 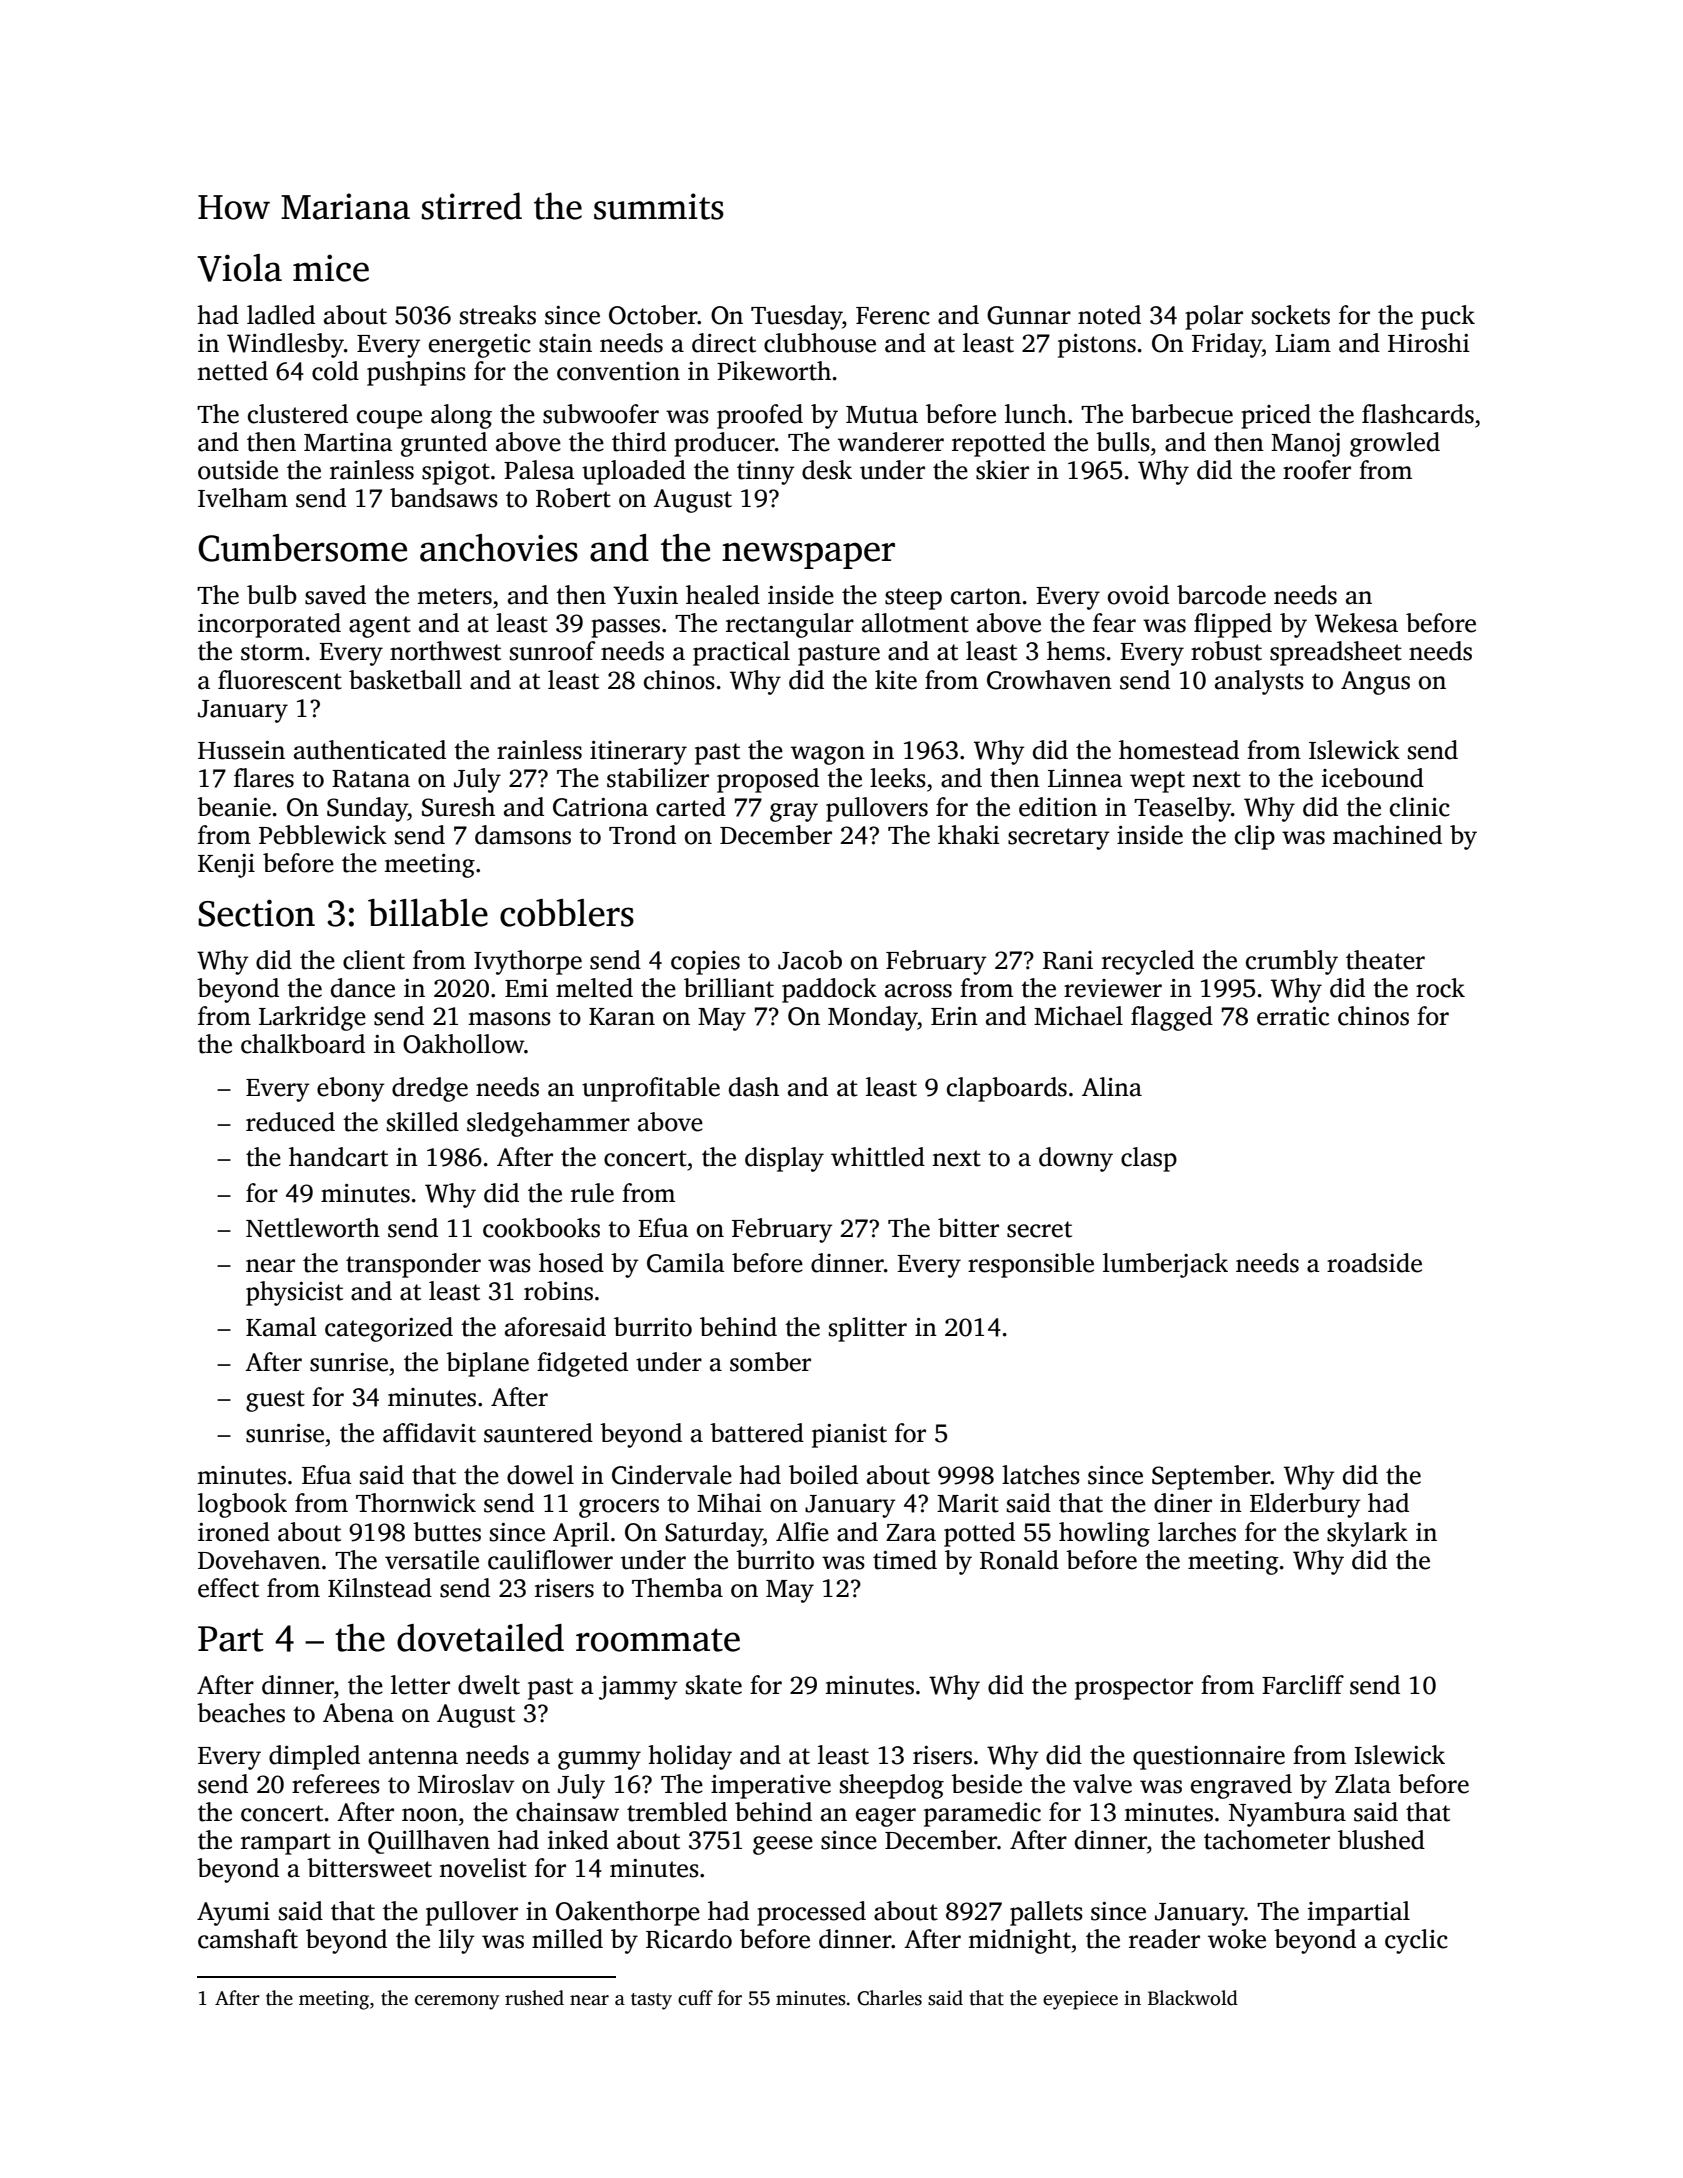 What do you see at coordinates (234, 1532) in the image?
I see `ironed` at bounding box center [234, 1532].
